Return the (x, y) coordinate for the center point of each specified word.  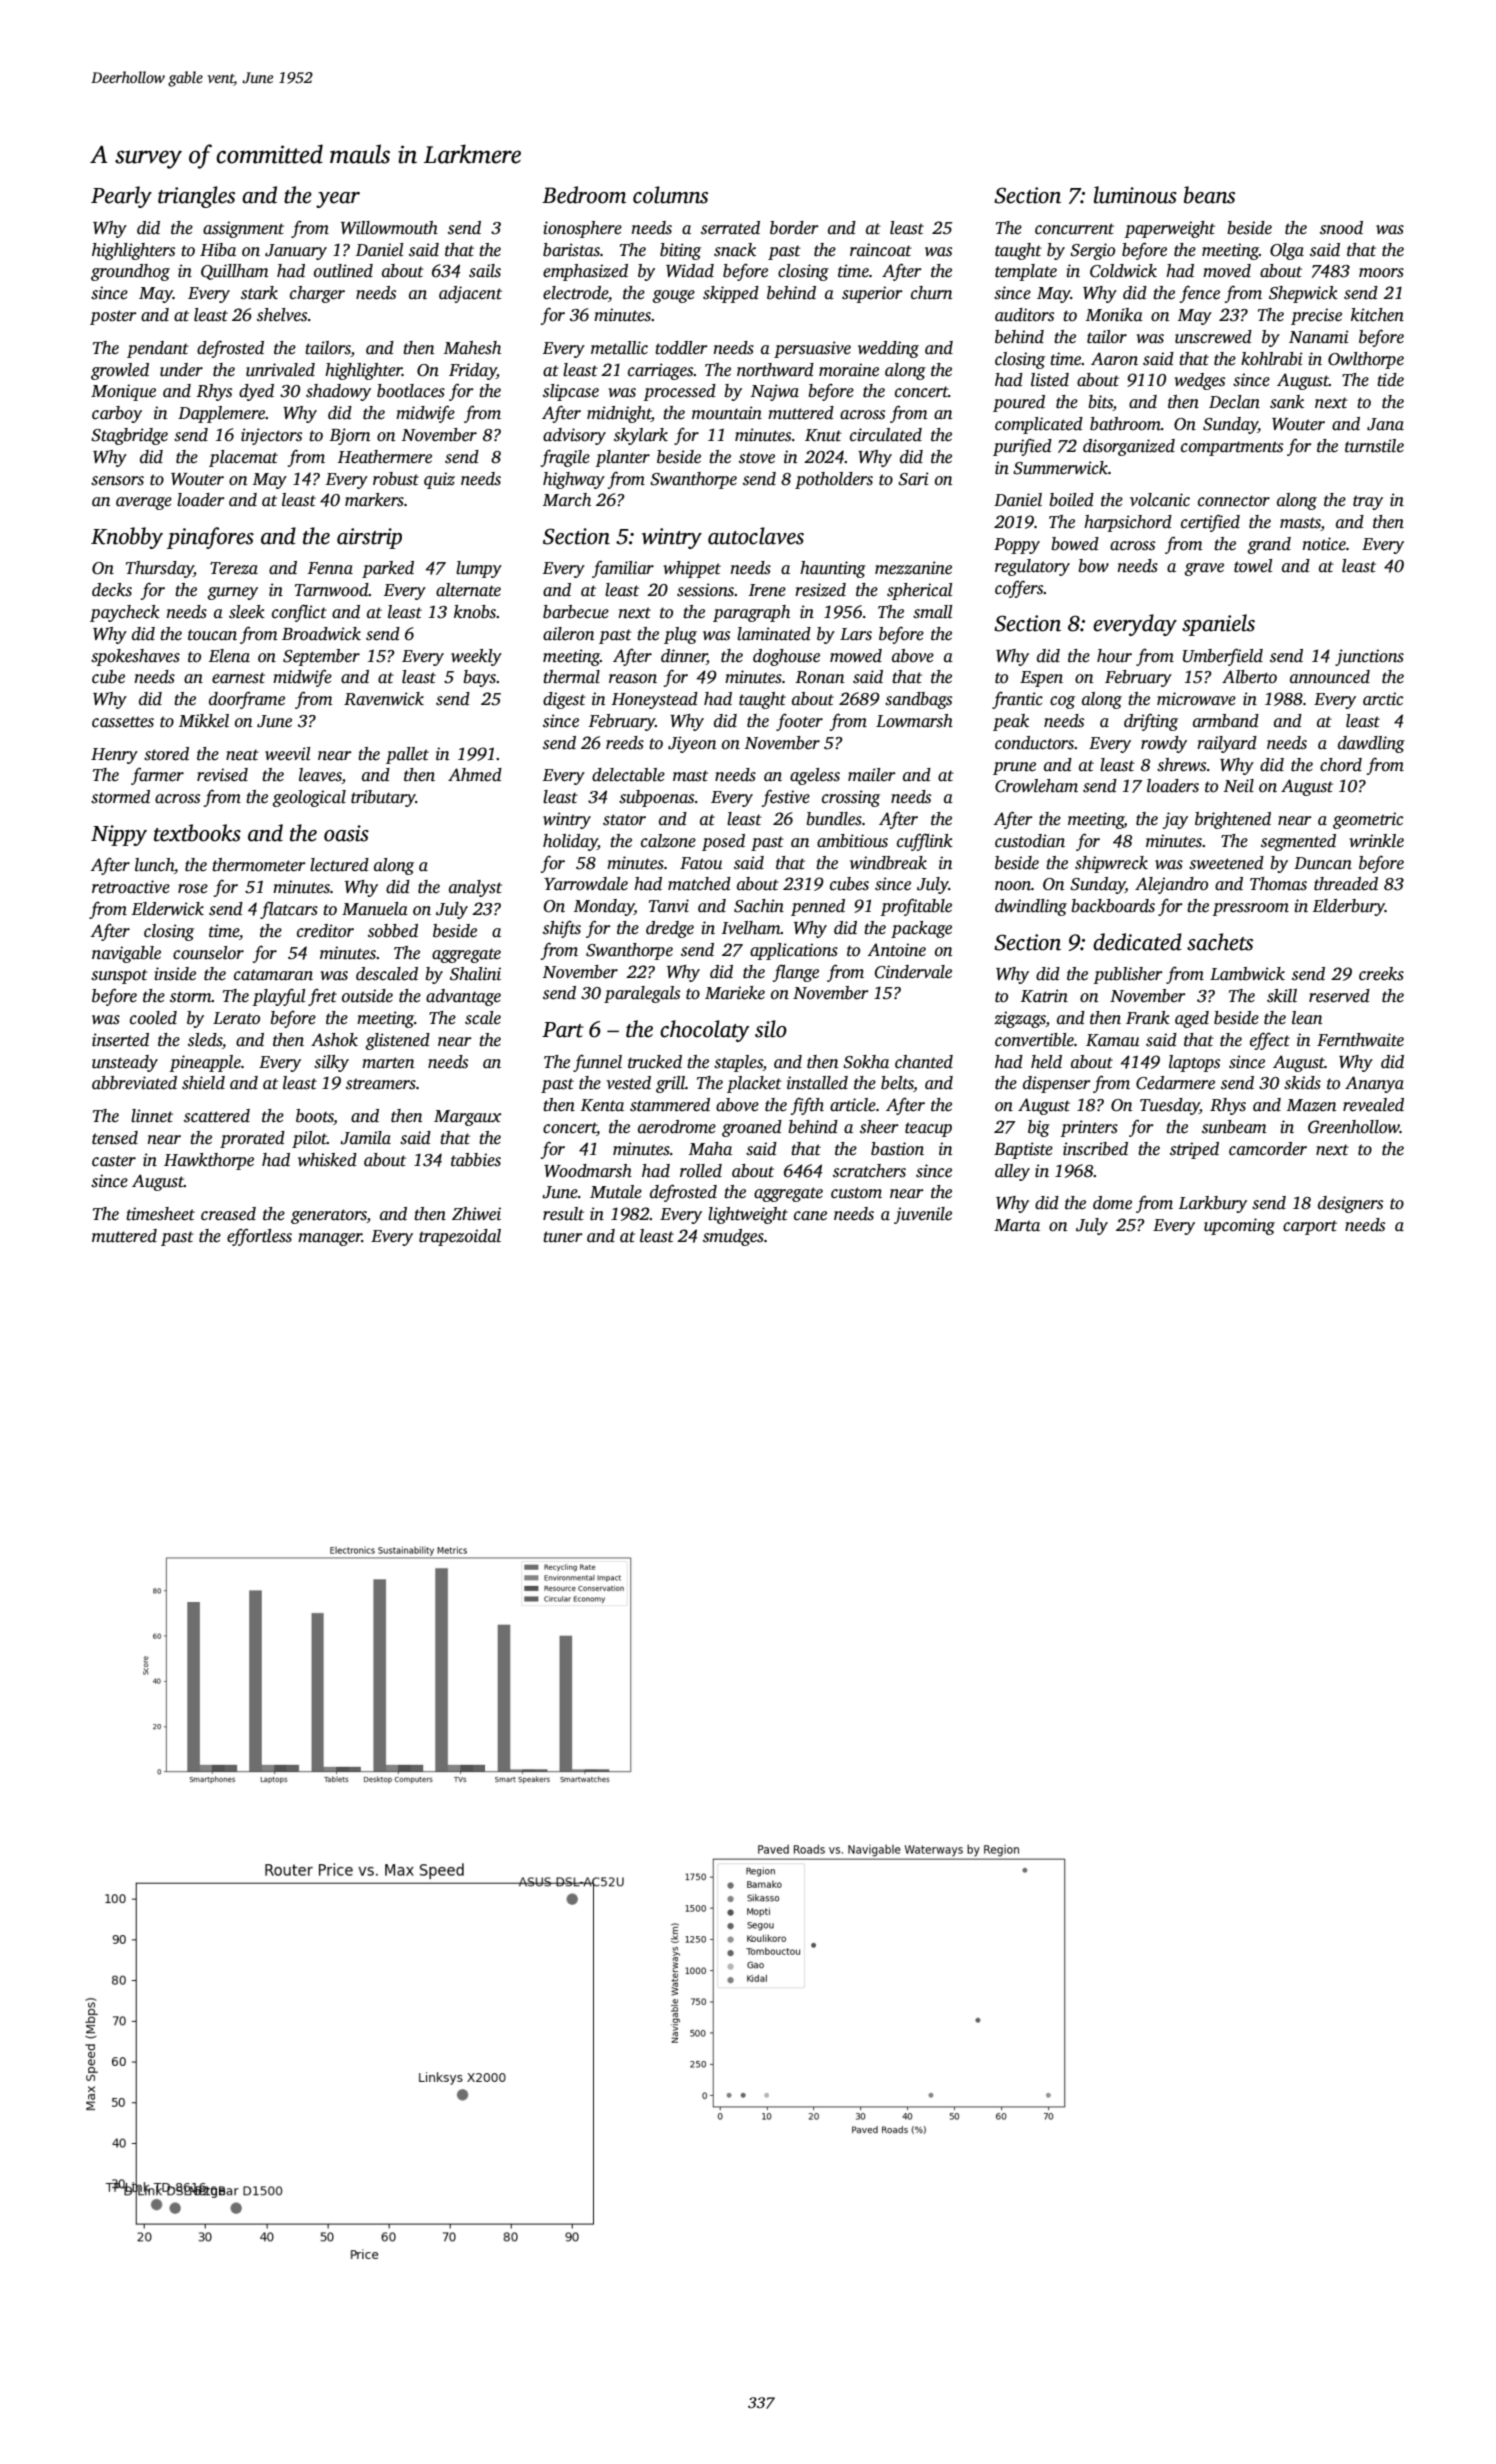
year (338, 200)
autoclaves (756, 536)
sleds (205, 1040)
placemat (243, 458)
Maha (710, 1149)
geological (309, 798)
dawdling (1371, 744)
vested (628, 1083)
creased (228, 1214)
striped (1194, 1150)
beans (1209, 195)
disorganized (1129, 447)
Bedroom (584, 195)
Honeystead (654, 700)
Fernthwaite (1360, 1040)
